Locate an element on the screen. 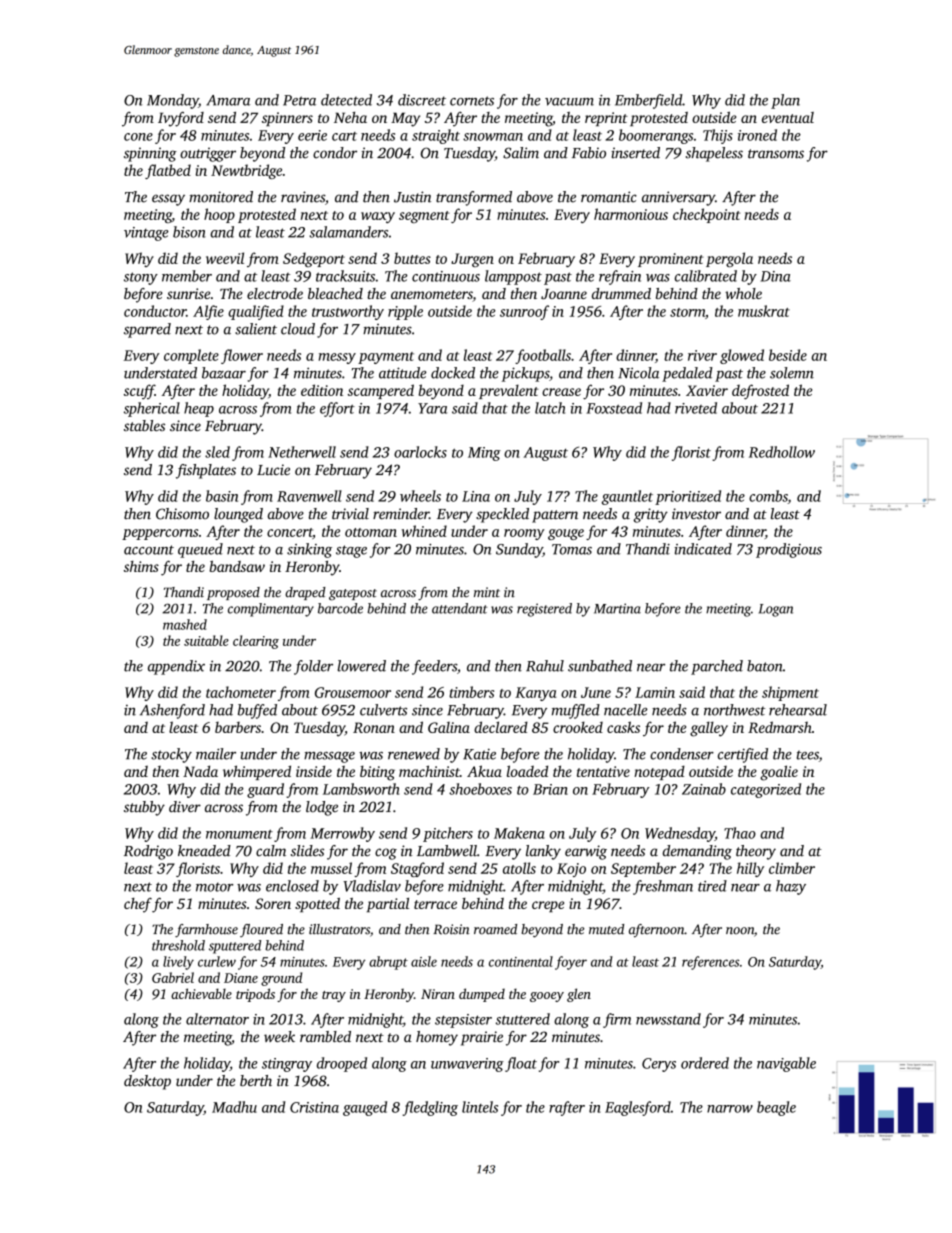  pattern is located at coordinates (555, 516).
